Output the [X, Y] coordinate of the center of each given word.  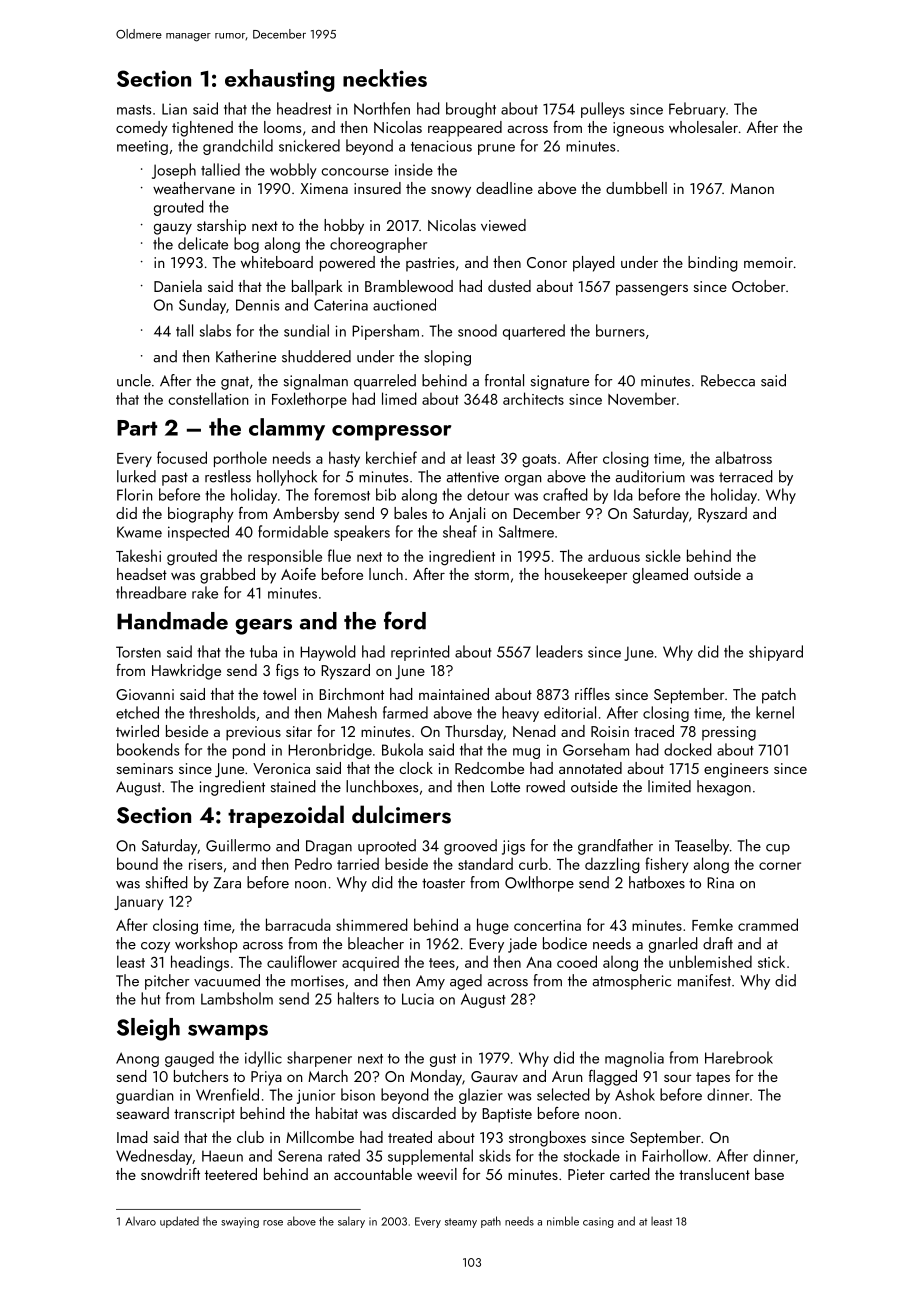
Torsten [138, 652]
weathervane [194, 188]
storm [491, 575]
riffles [592, 694]
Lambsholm [237, 998]
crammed [768, 924]
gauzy [173, 229]
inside [414, 169]
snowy [451, 192]
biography [201, 515]
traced [654, 731]
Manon [752, 188]
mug [526, 753]
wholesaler [703, 127]
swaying [240, 1222]
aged [466, 982]
